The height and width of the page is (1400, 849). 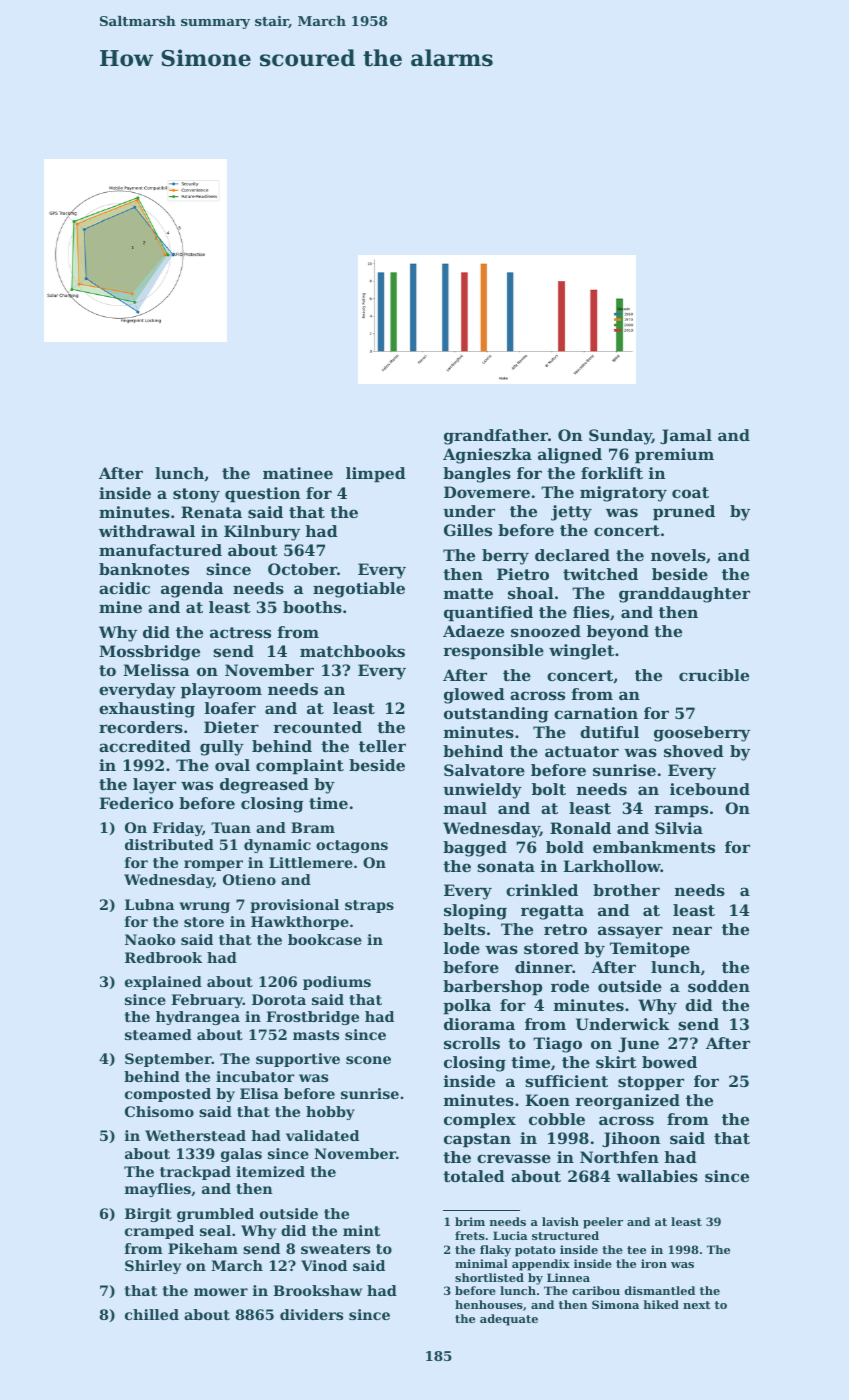 I want to click on limped, so click(x=376, y=475).
